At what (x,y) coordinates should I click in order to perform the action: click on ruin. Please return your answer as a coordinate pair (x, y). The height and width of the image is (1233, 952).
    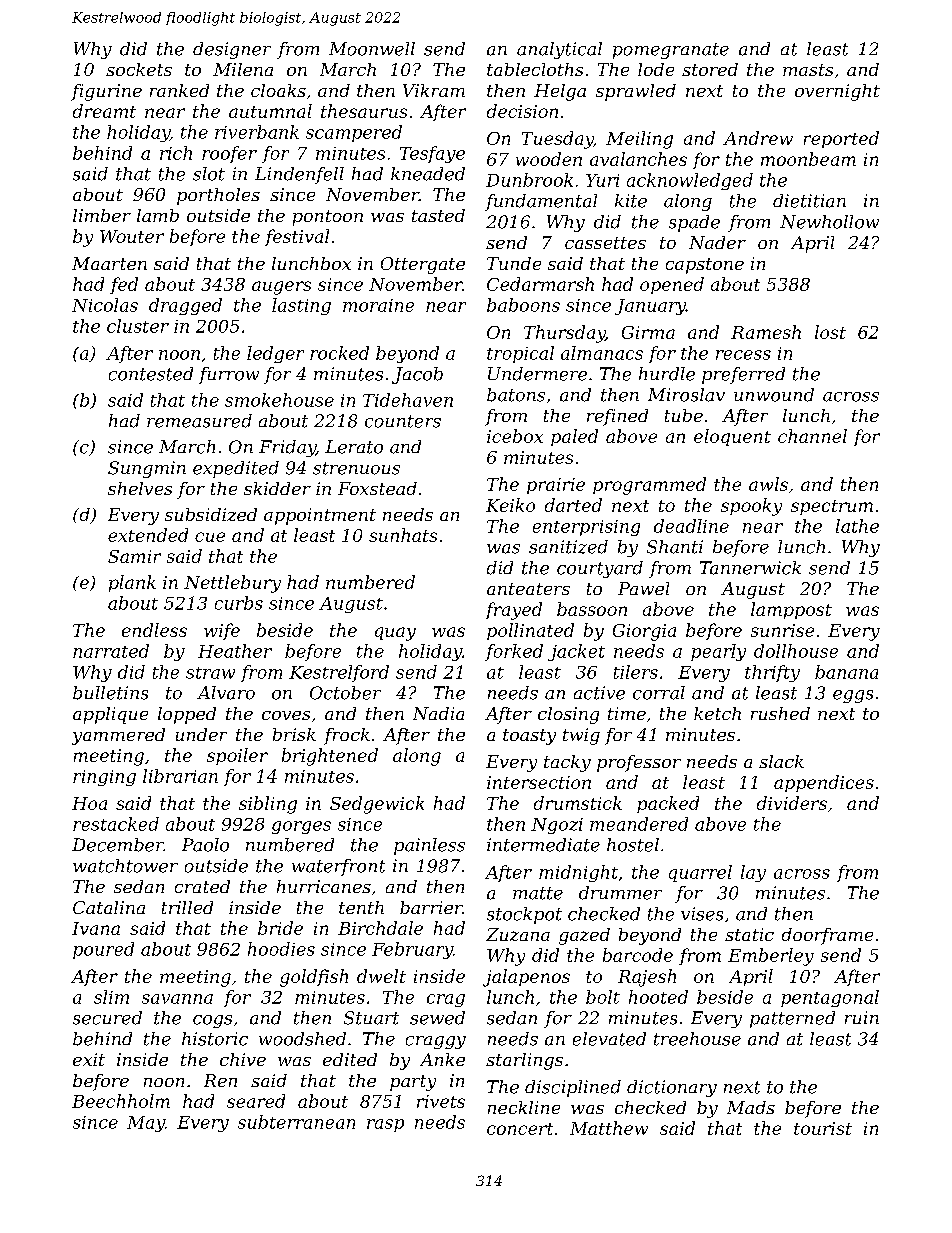
    Looking at the image, I should click on (862, 1017).
